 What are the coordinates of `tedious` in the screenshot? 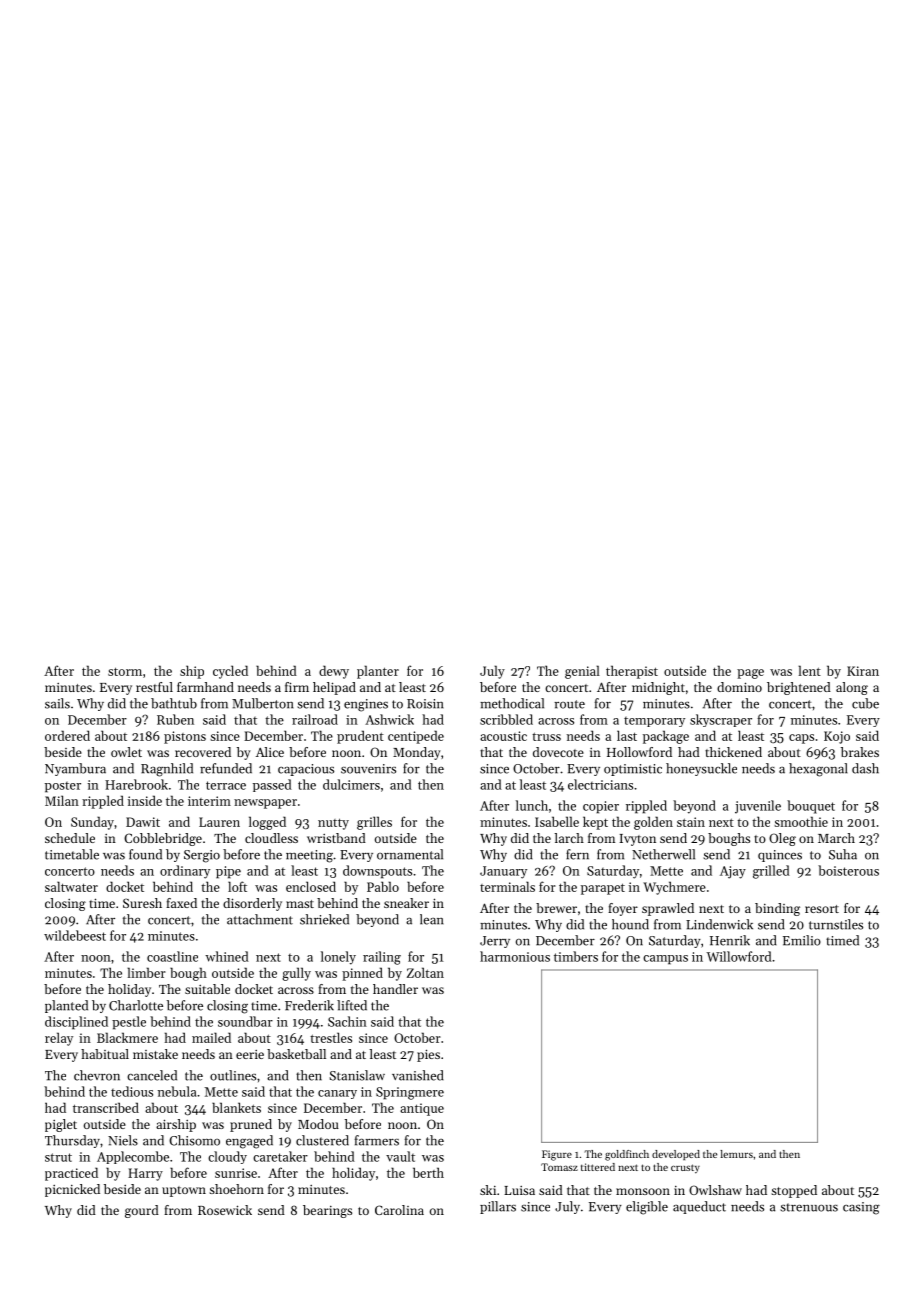 It's located at (132, 1091).
